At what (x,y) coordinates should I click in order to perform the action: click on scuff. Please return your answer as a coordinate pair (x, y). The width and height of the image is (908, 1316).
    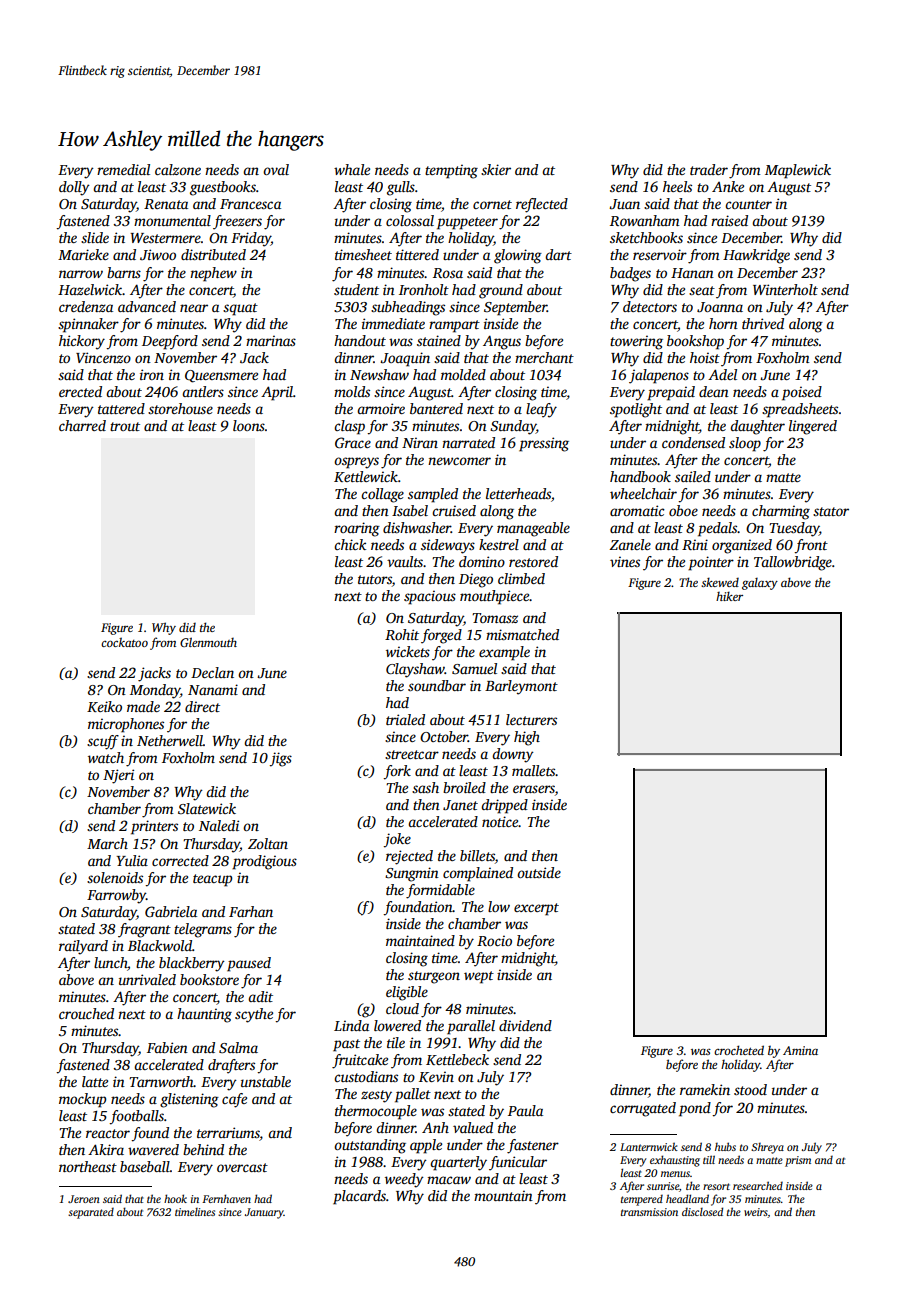
    Looking at the image, I should click on (103, 742).
